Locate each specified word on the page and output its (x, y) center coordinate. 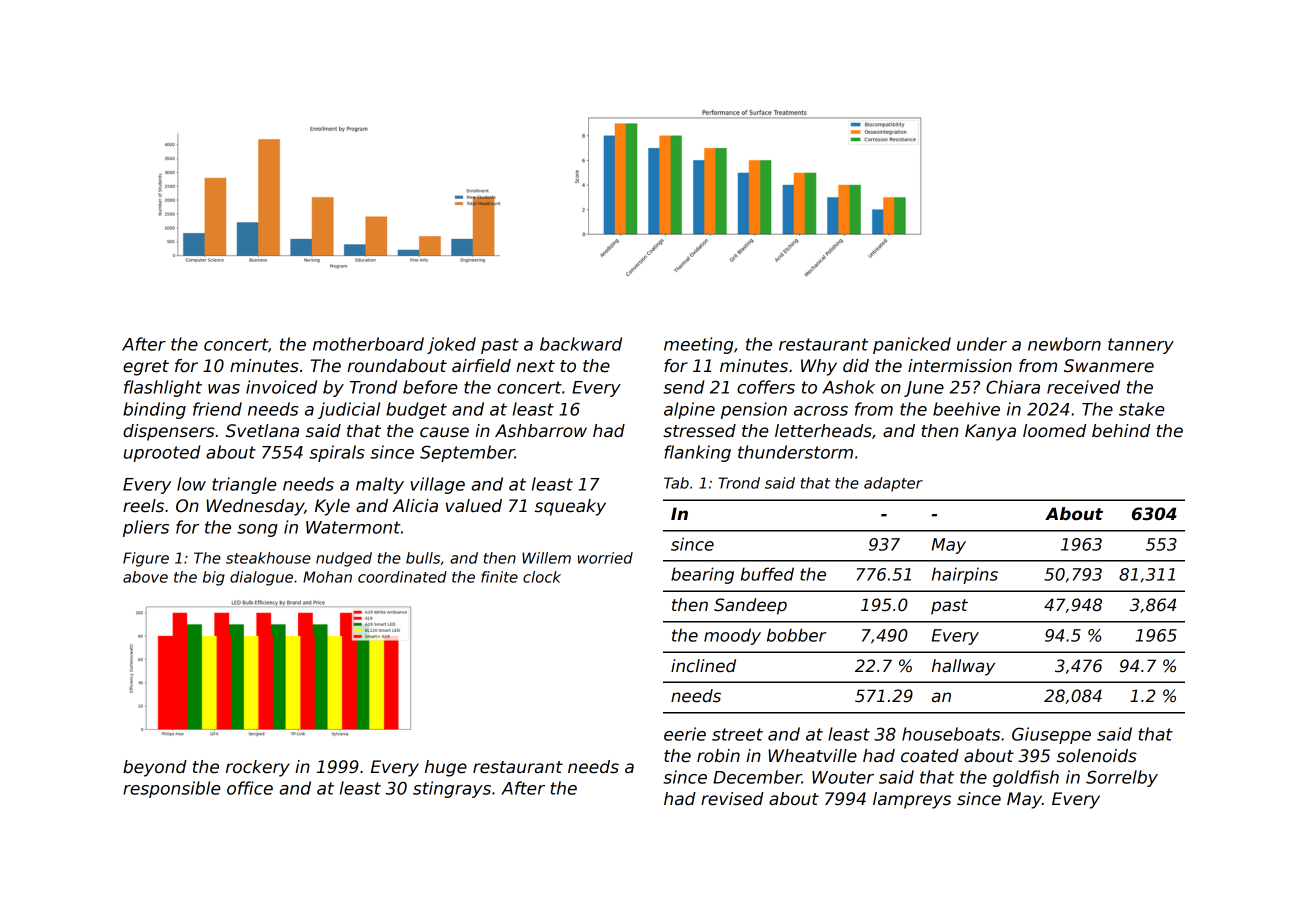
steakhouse (268, 558)
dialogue (261, 578)
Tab (676, 483)
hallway (963, 667)
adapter (893, 484)
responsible (172, 789)
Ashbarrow (541, 431)
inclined (703, 666)
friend (217, 409)
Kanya (990, 432)
